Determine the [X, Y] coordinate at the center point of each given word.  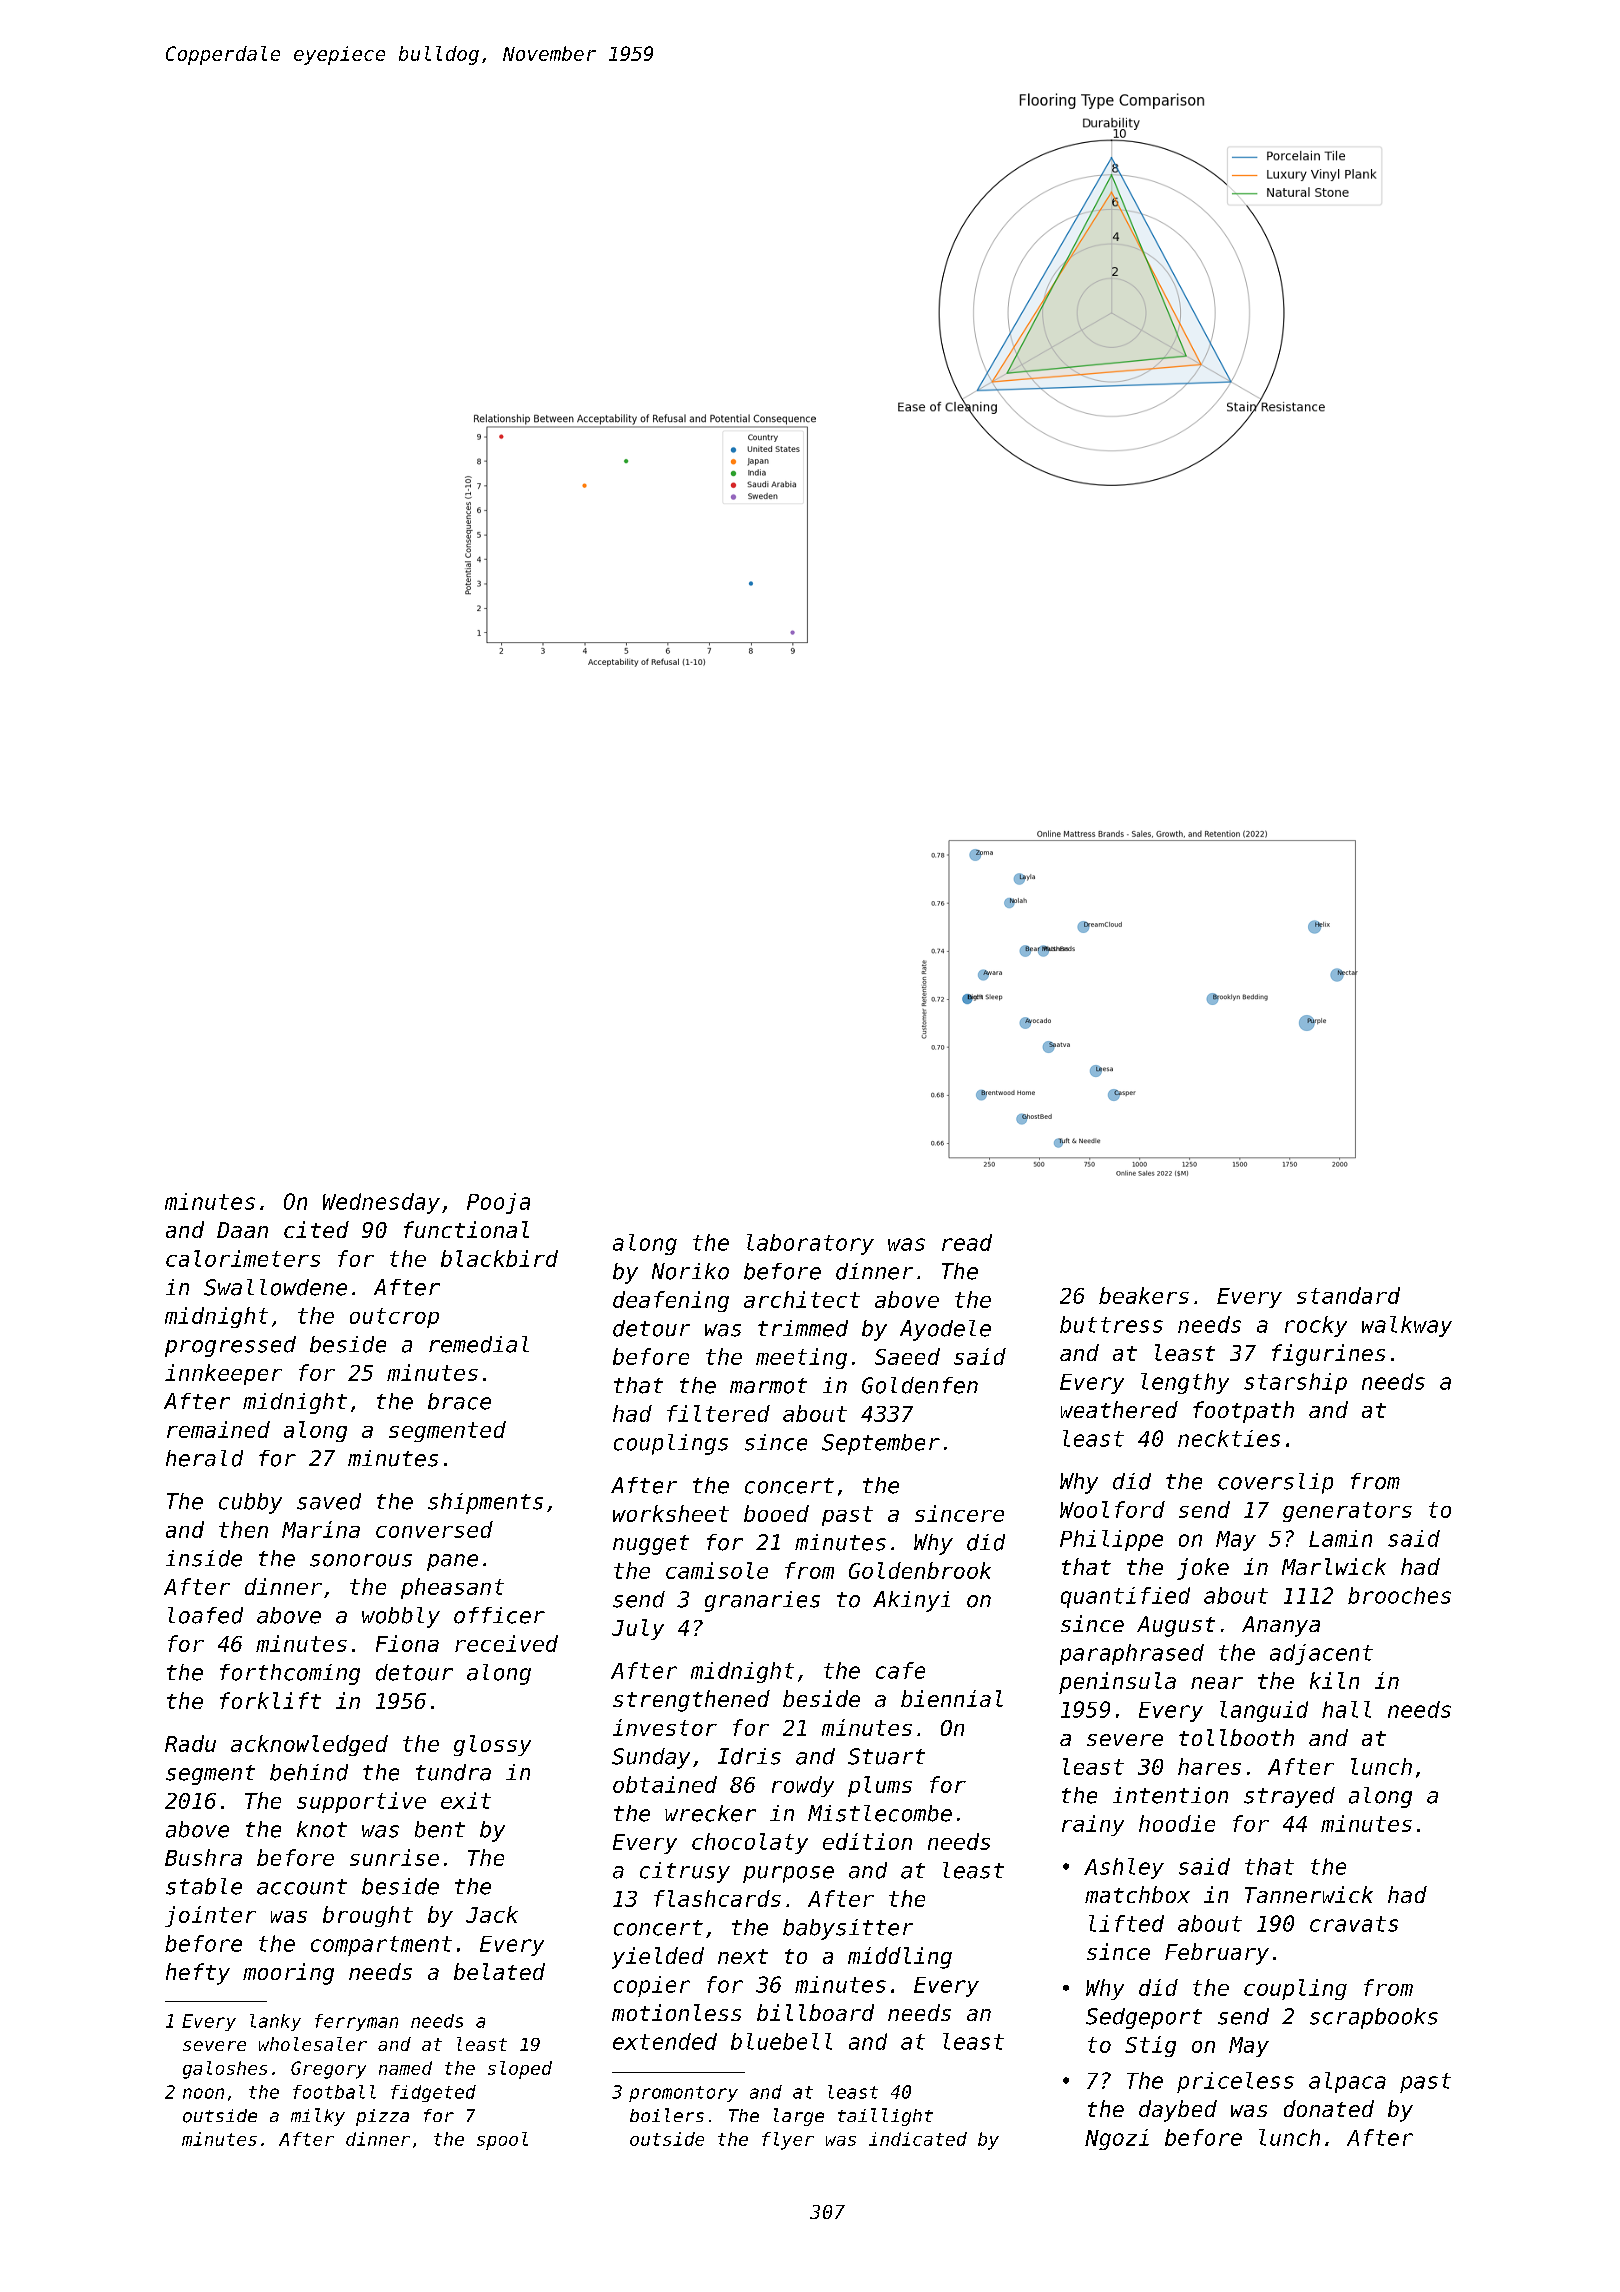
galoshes [225, 2070]
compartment [381, 1946]
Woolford [1112, 1509]
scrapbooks [1374, 2018]
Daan [242, 1230]
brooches [1399, 1595]
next [743, 1956]
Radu [190, 1743]
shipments [485, 1503]
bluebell [781, 2041]
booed [776, 1513]
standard [1348, 1295]
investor [665, 1727]
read [967, 1242]
